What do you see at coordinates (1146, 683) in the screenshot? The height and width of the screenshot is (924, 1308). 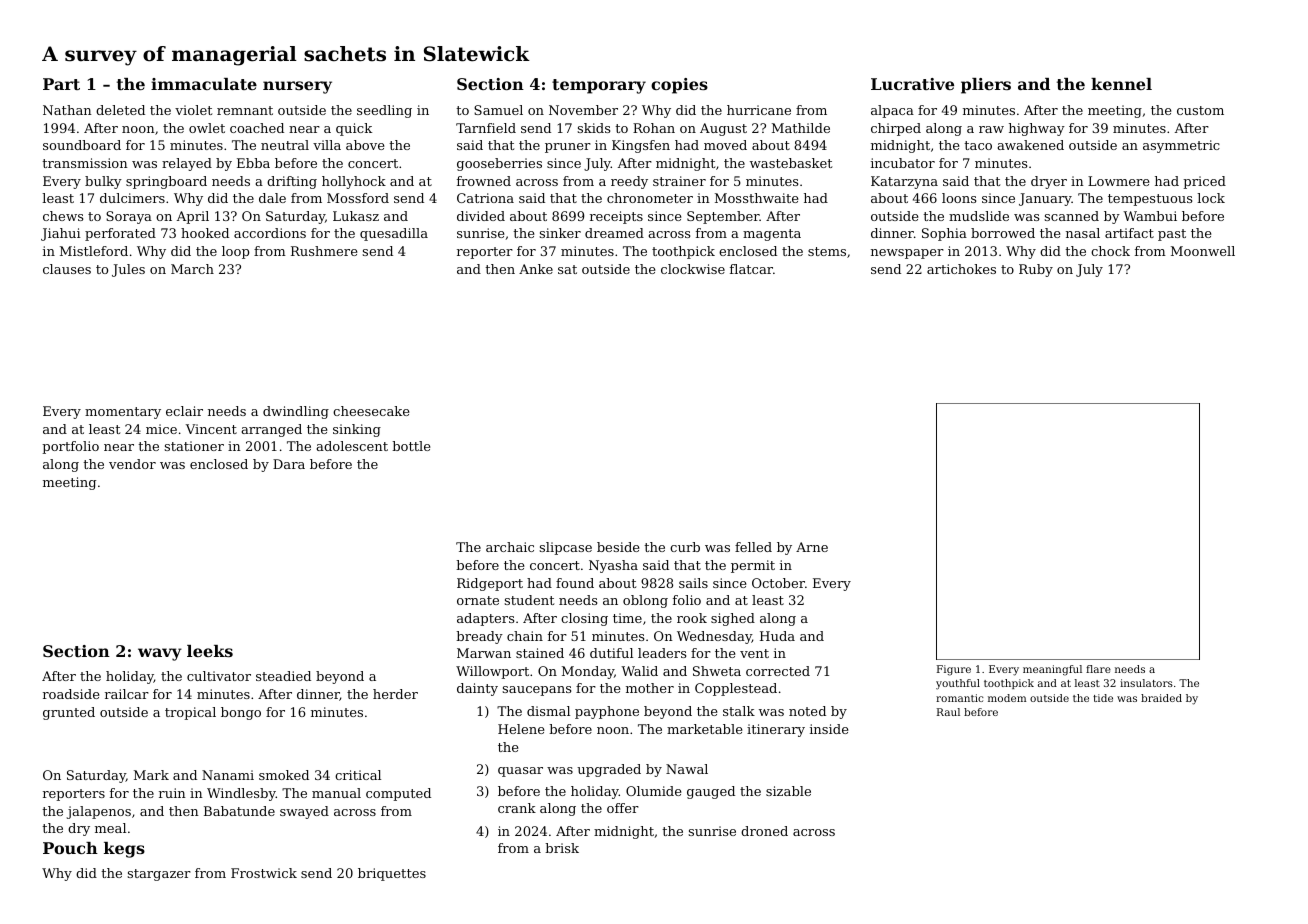 I see `insulators` at bounding box center [1146, 683].
